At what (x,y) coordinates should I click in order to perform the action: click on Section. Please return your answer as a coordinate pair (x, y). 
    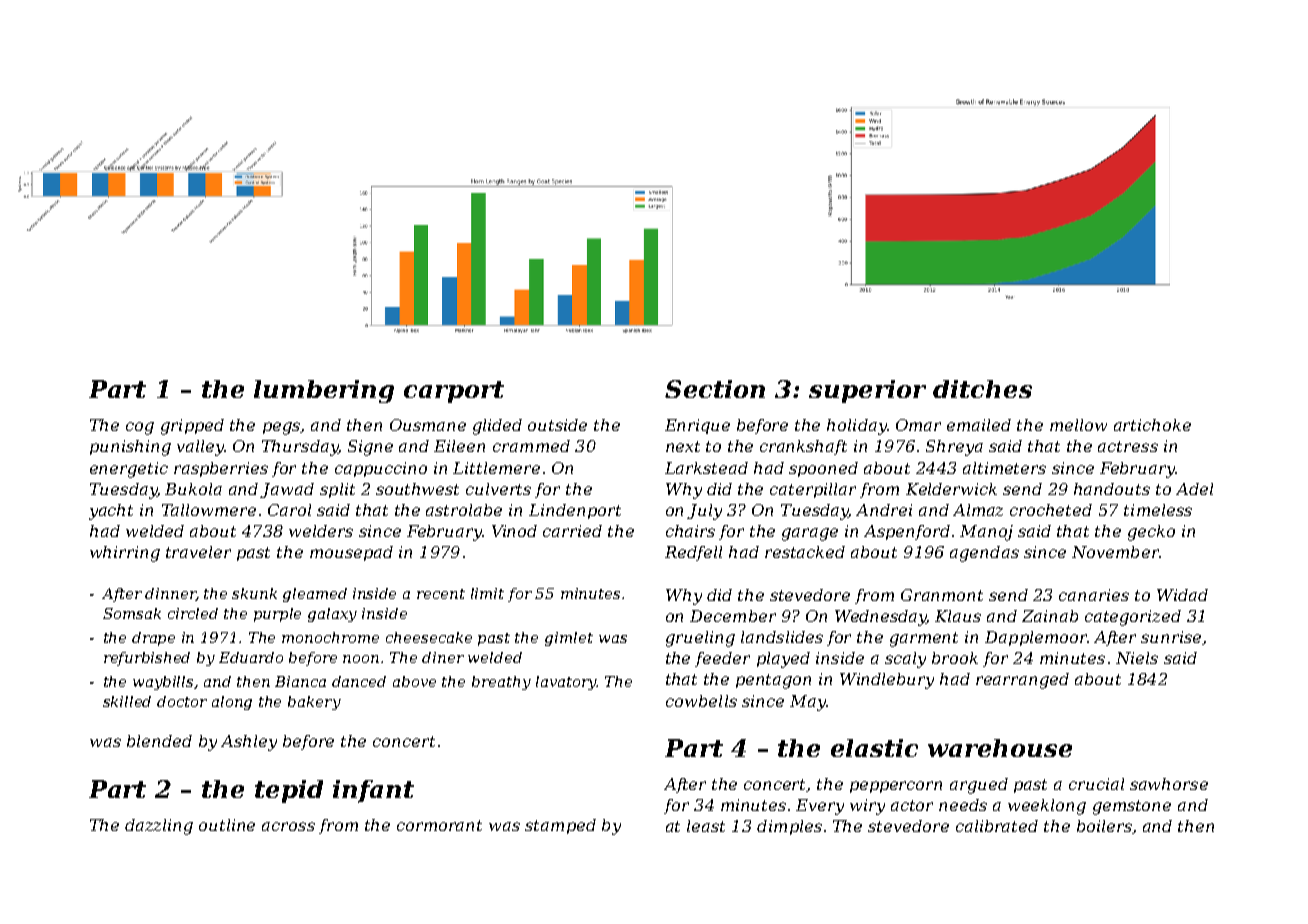
    Looking at the image, I should click on (715, 389).
